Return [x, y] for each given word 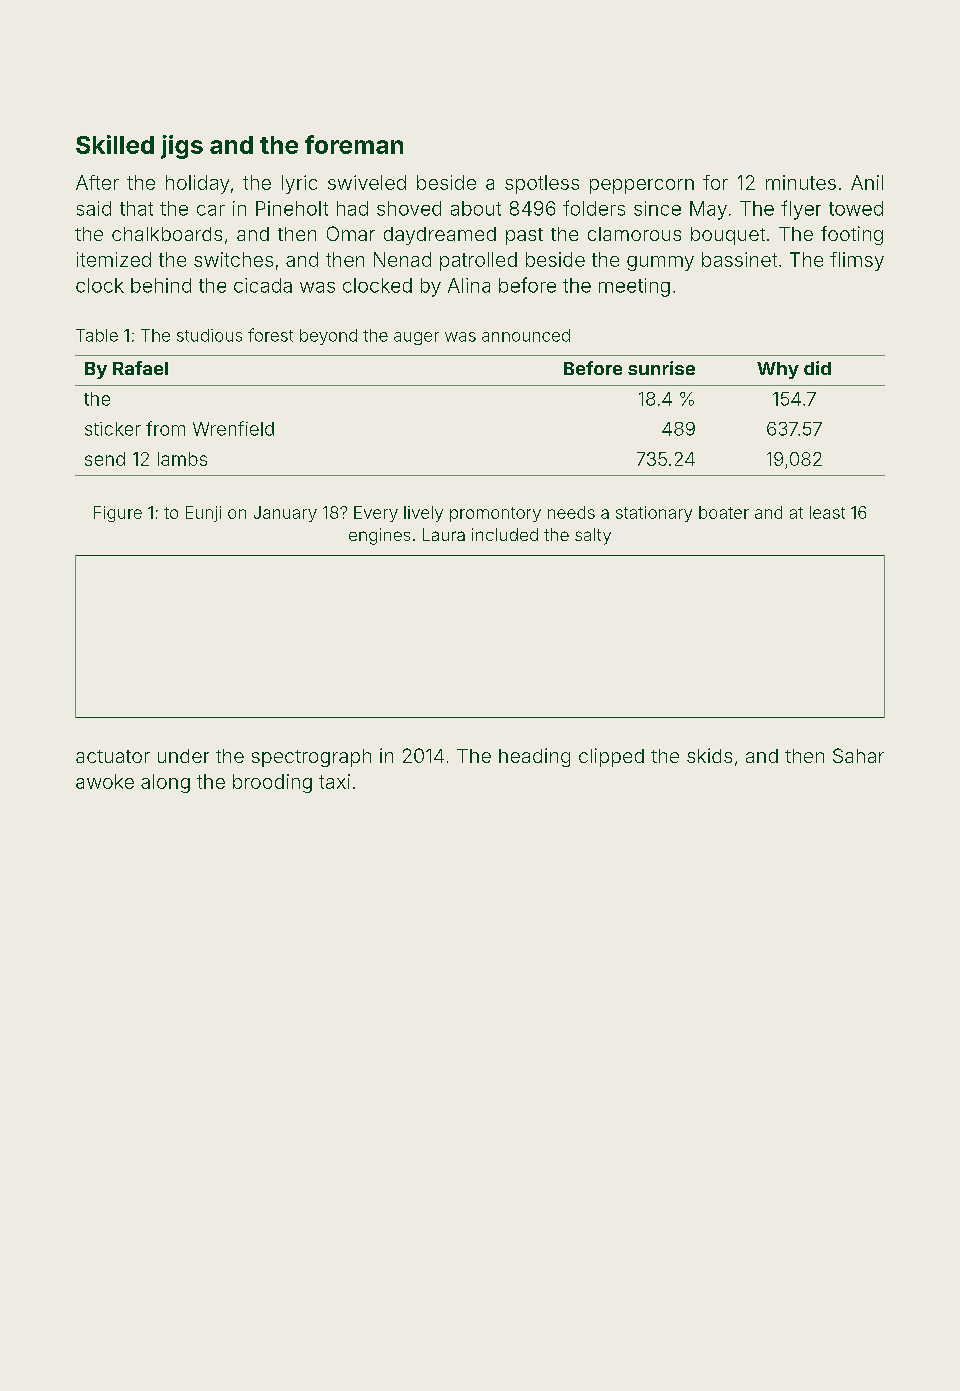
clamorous [634, 234]
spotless [542, 184]
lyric [299, 184]
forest [270, 335]
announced [526, 335]
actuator [113, 756]
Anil [867, 182]
